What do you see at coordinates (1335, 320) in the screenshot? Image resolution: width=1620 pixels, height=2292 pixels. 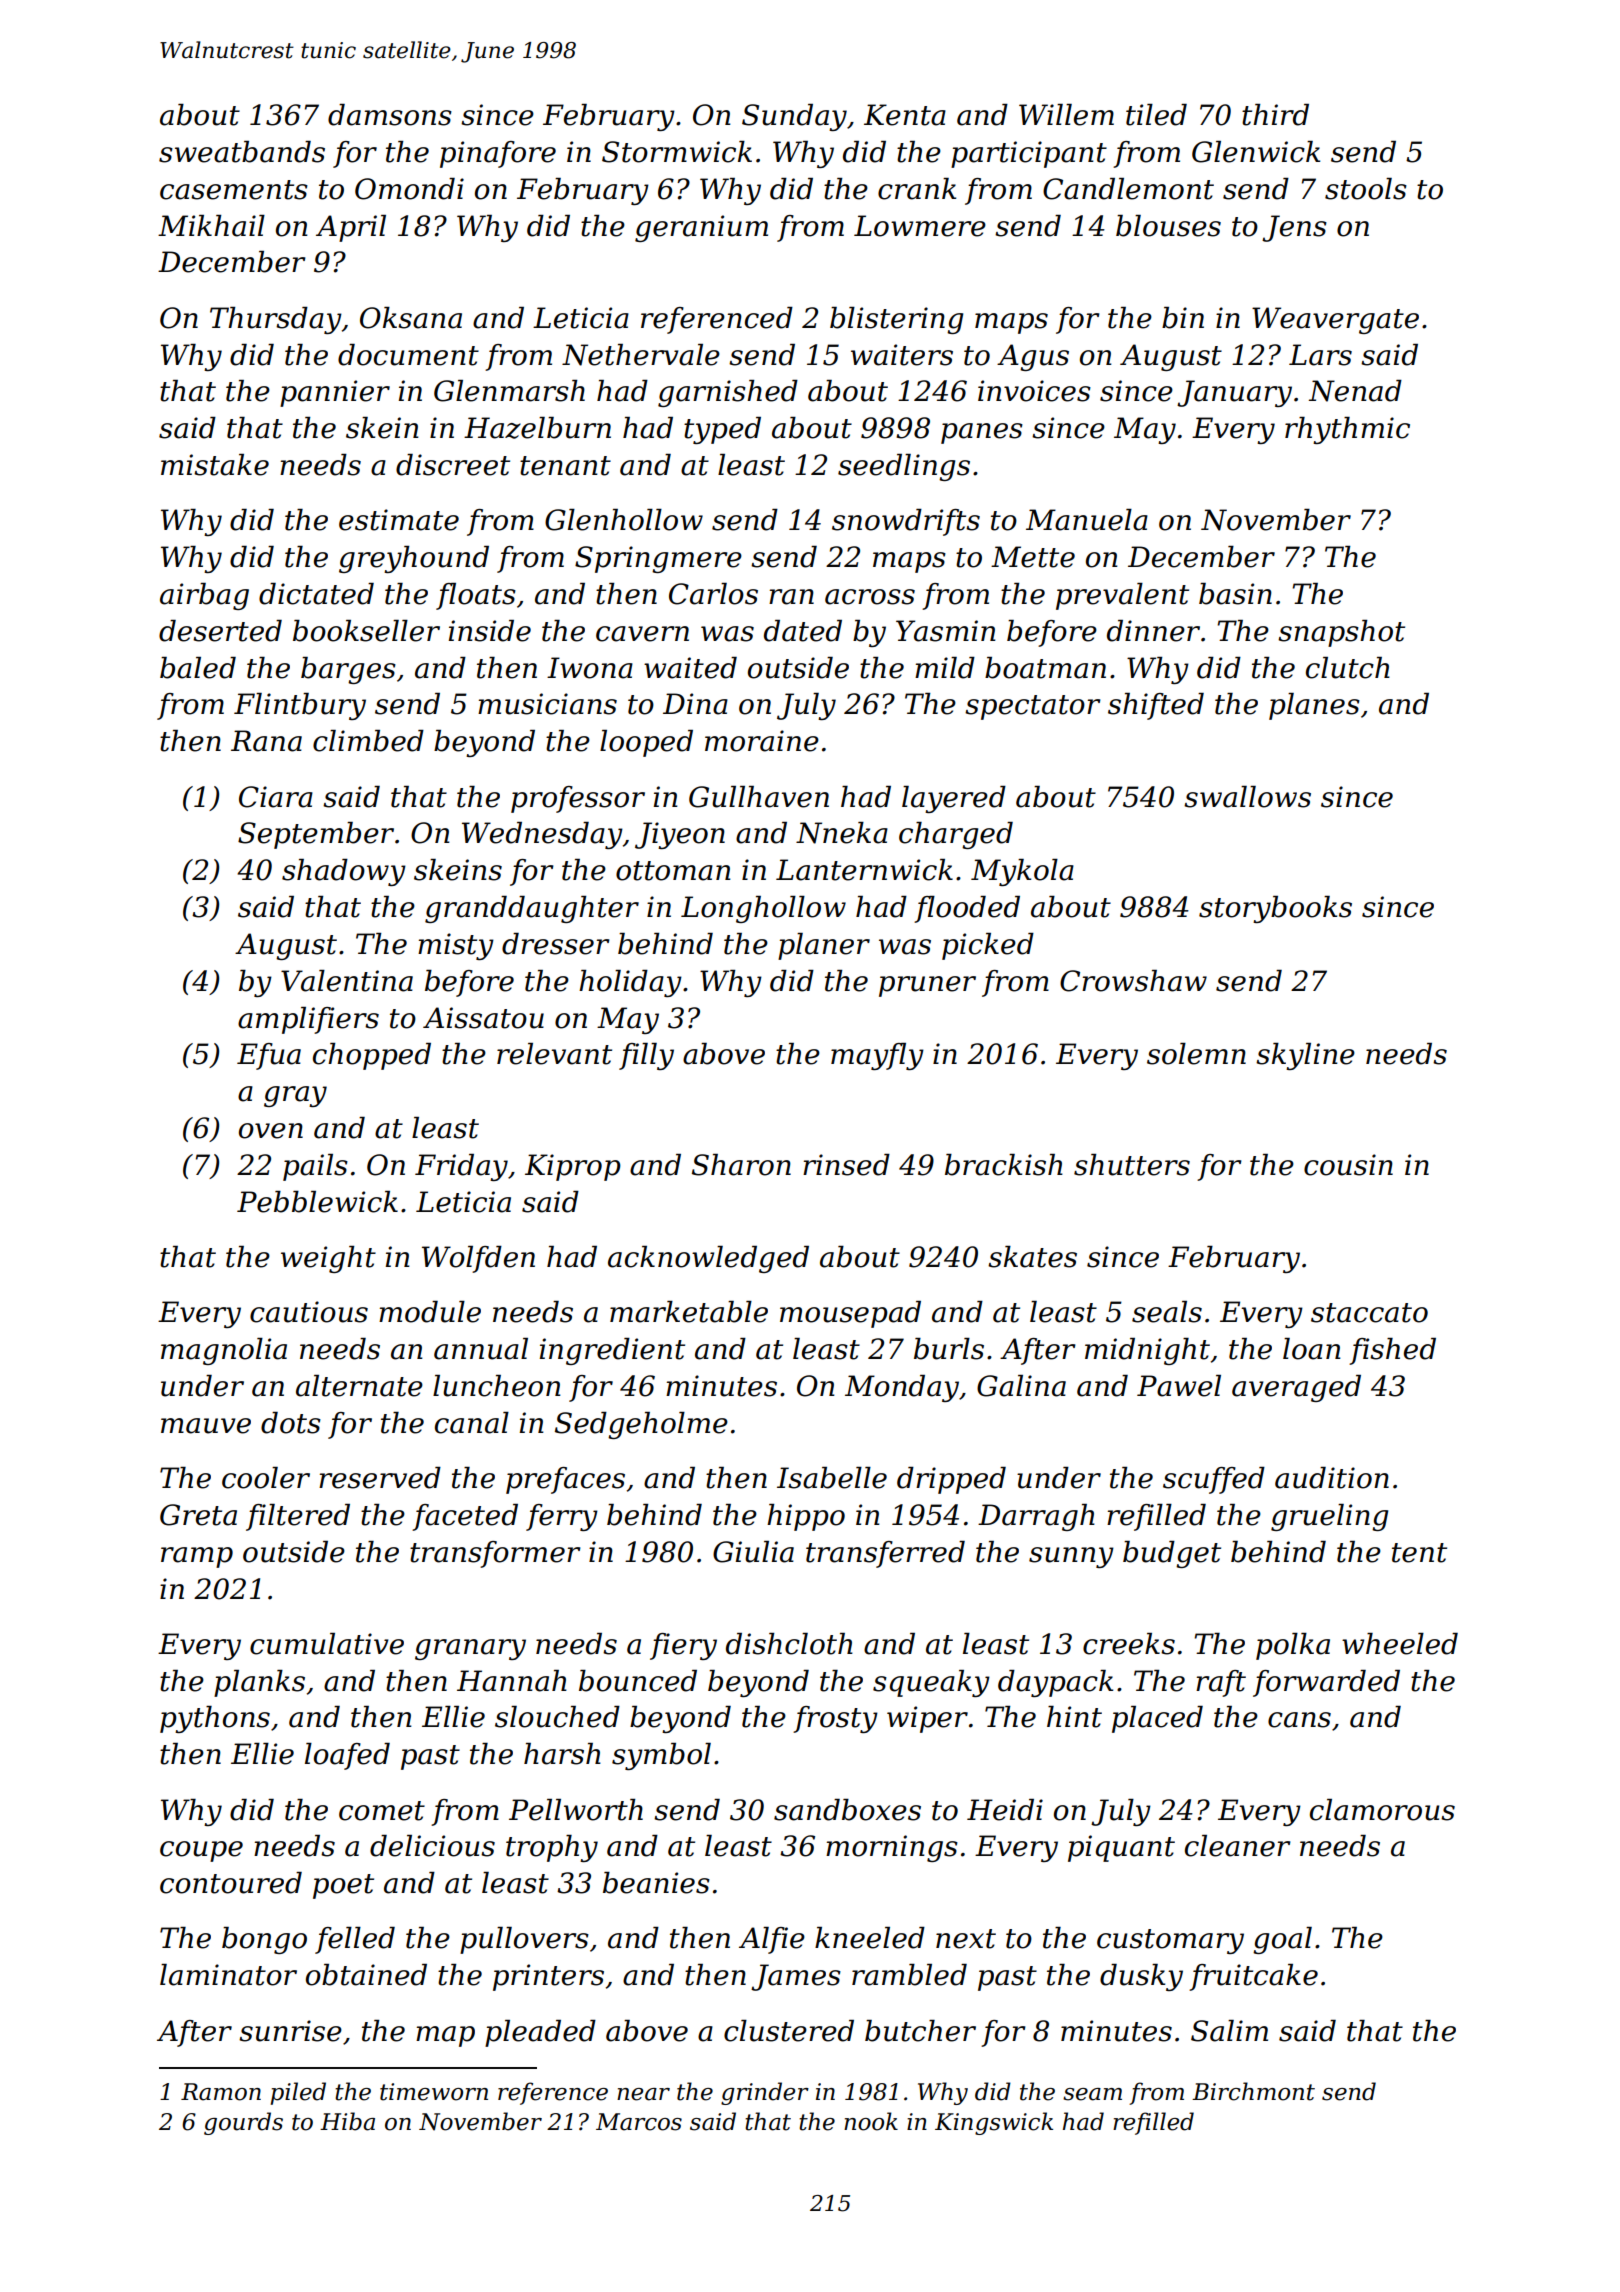 I see `Weavergate` at bounding box center [1335, 320].
